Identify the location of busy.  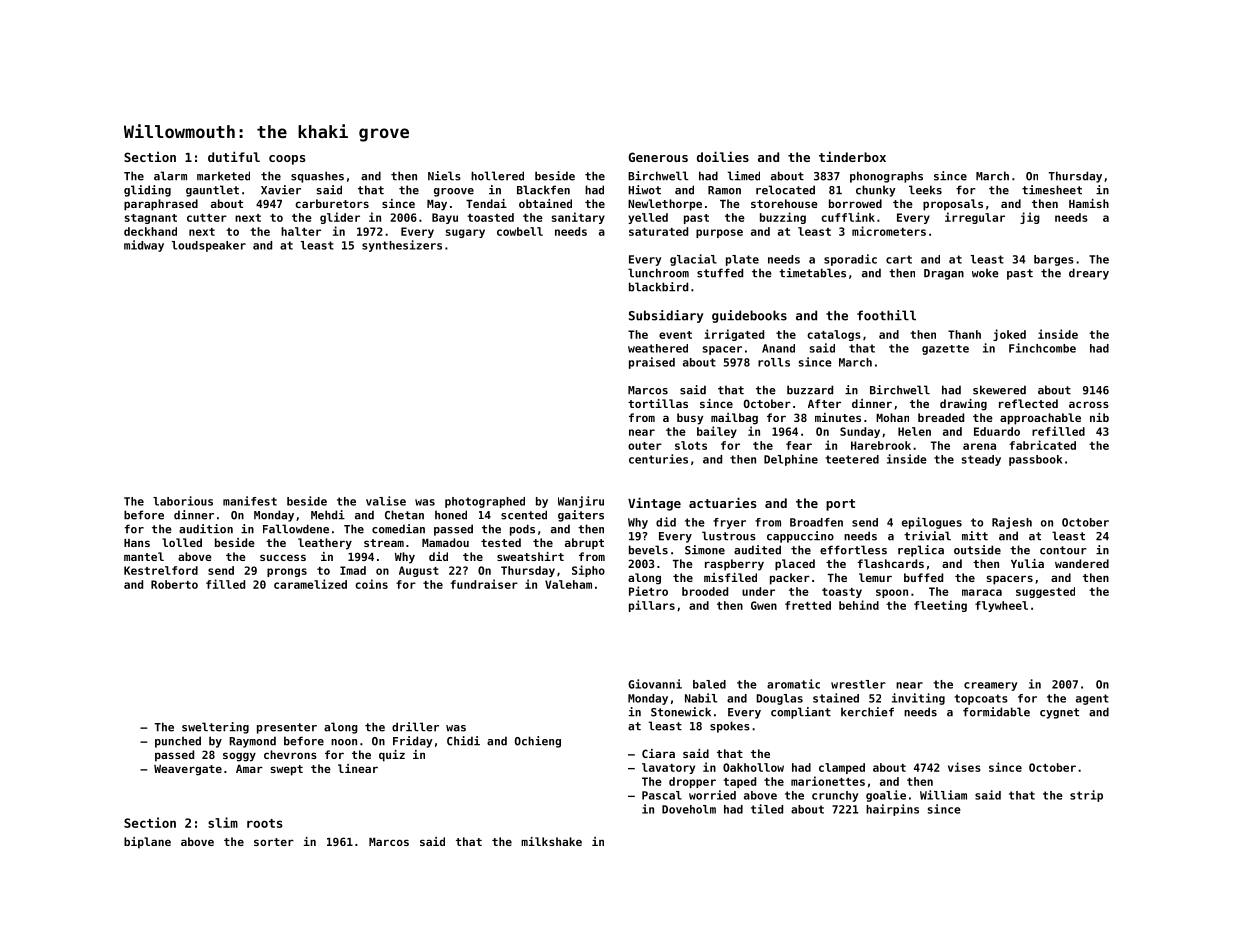
(690, 419).
